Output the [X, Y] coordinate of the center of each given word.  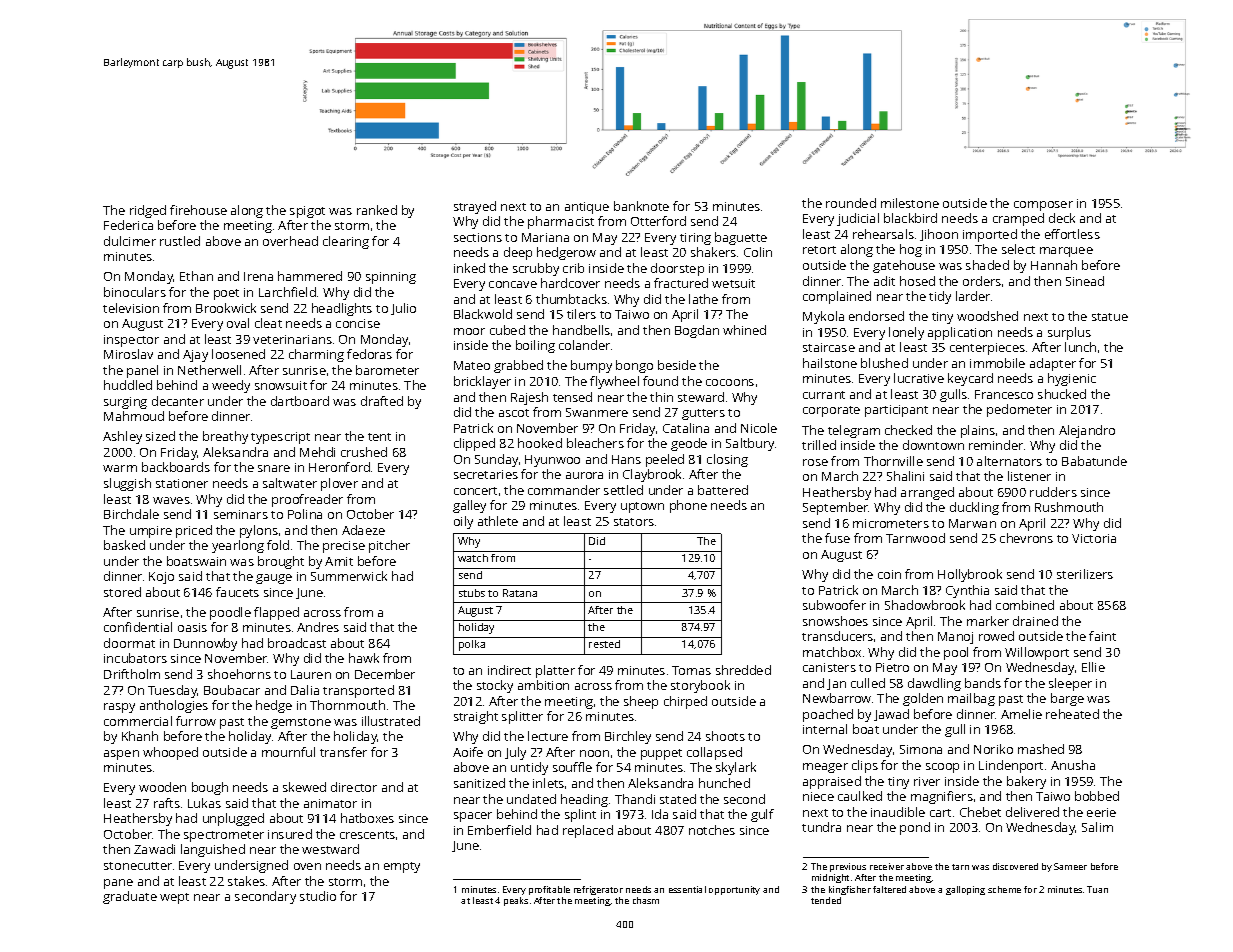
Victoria [1094, 538]
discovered [1015, 866]
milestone [910, 203]
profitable [549, 890]
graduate [130, 897]
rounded [851, 203]
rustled [180, 241]
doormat [129, 643]
